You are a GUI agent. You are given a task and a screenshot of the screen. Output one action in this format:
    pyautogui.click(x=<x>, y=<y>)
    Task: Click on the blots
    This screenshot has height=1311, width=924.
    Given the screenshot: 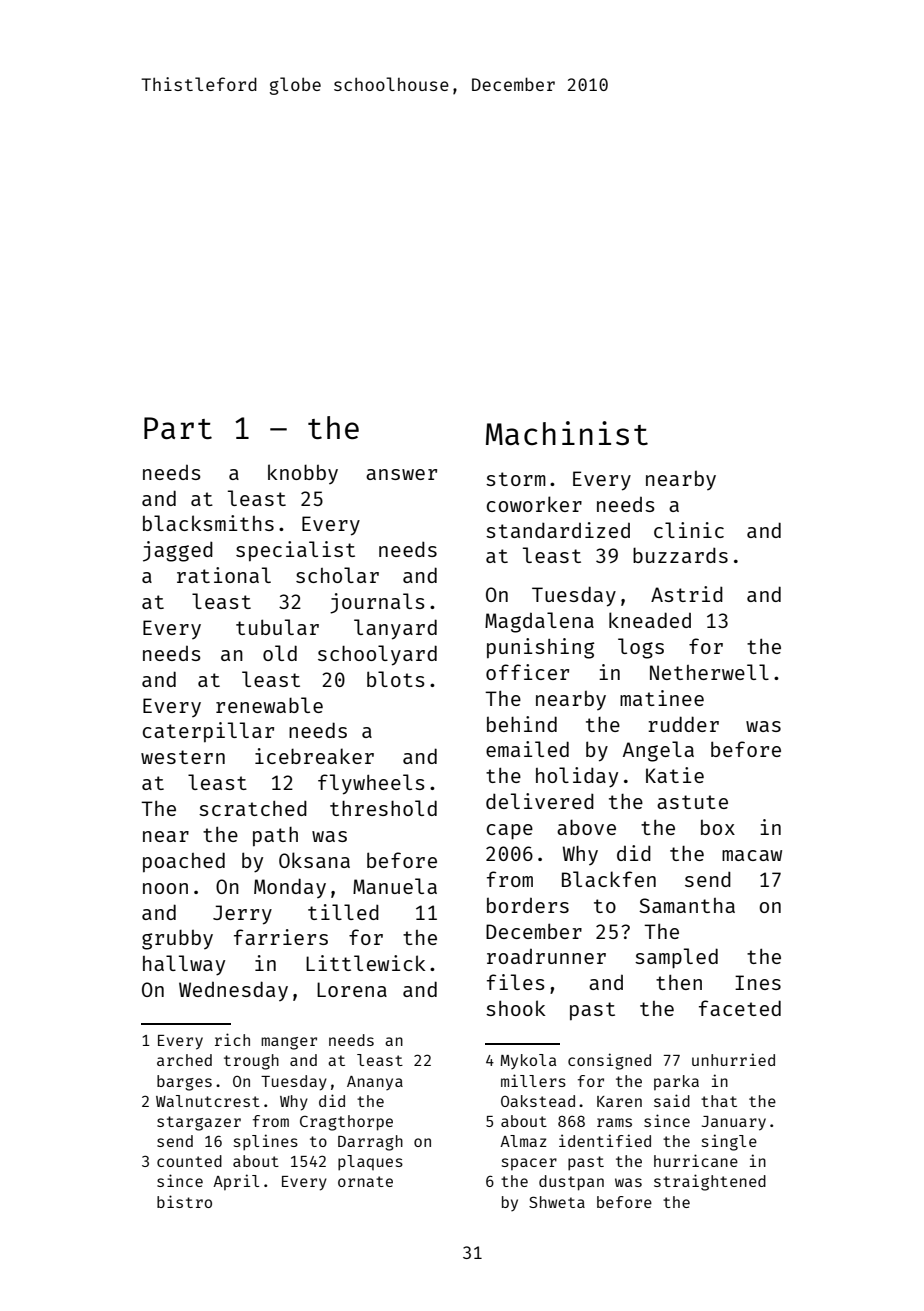 What is the action you would take?
    pyautogui.click(x=396, y=679)
